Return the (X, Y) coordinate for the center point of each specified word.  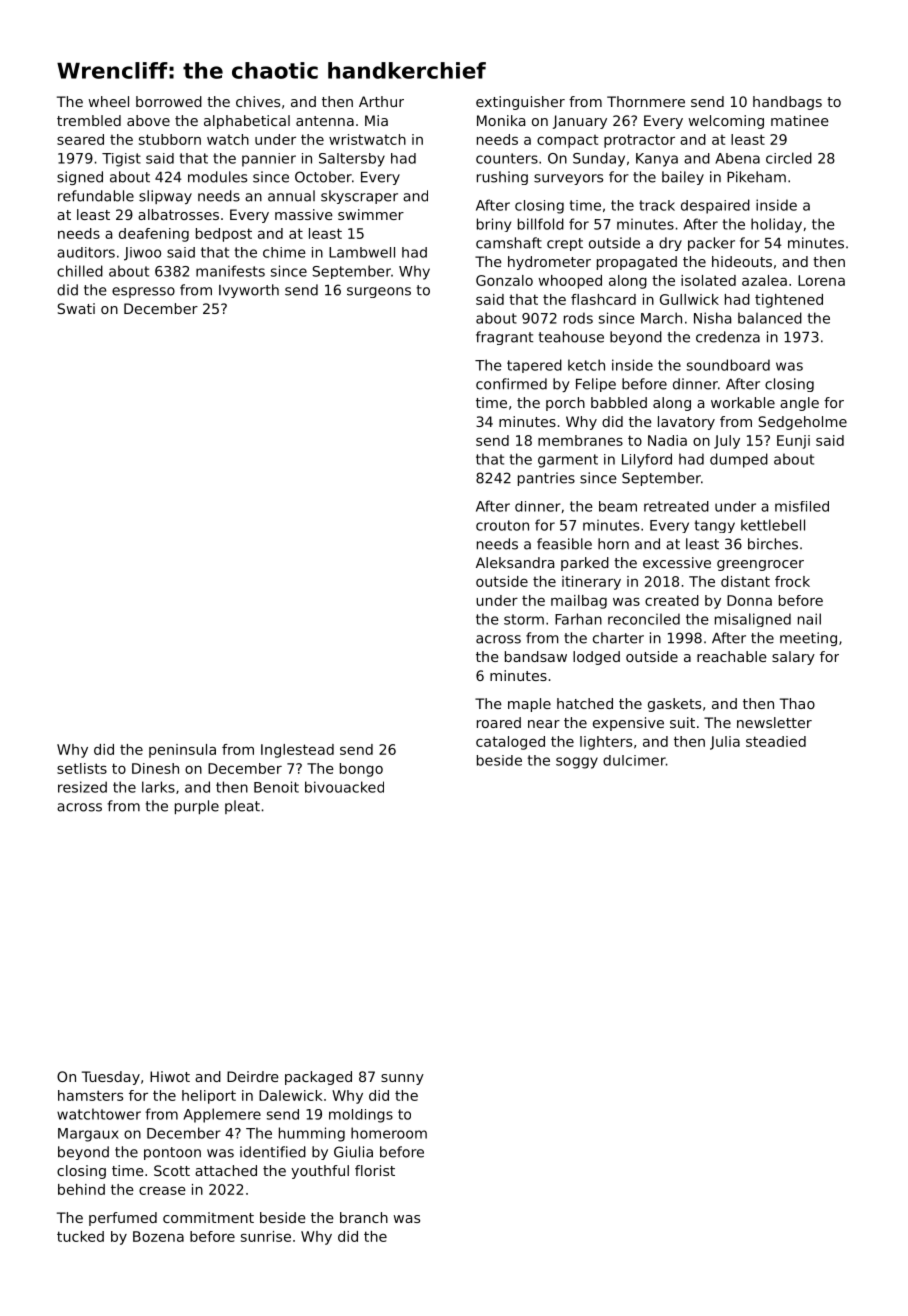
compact (568, 141)
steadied (776, 741)
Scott (172, 1170)
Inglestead (297, 751)
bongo (361, 770)
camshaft (509, 243)
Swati (76, 308)
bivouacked (344, 787)
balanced (770, 318)
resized (82, 787)
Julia (725, 743)
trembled (89, 120)
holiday (776, 225)
